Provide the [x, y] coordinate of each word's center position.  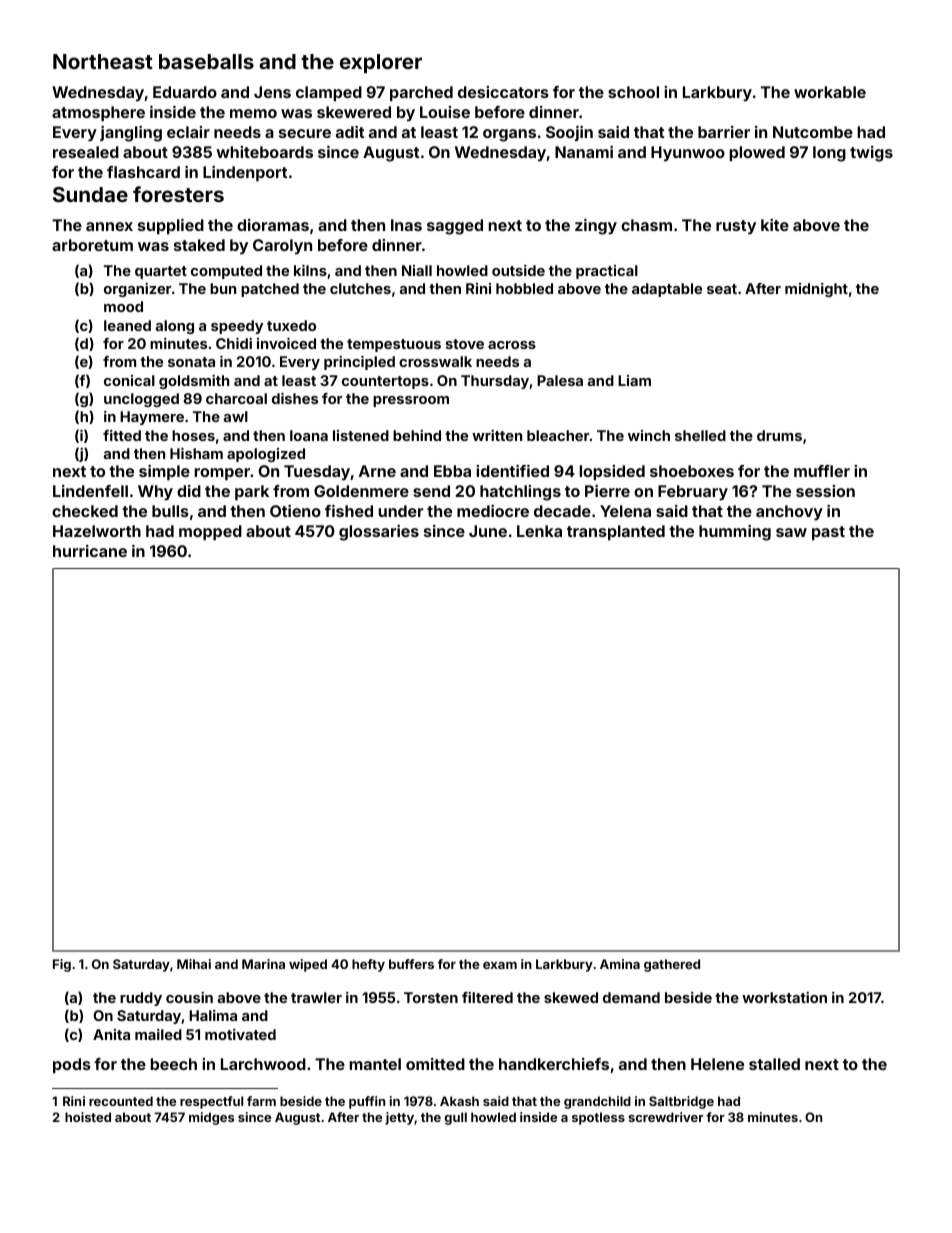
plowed [757, 154]
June [488, 531]
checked [85, 511]
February [693, 493]
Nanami [584, 152]
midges [211, 1118]
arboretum [92, 245]
